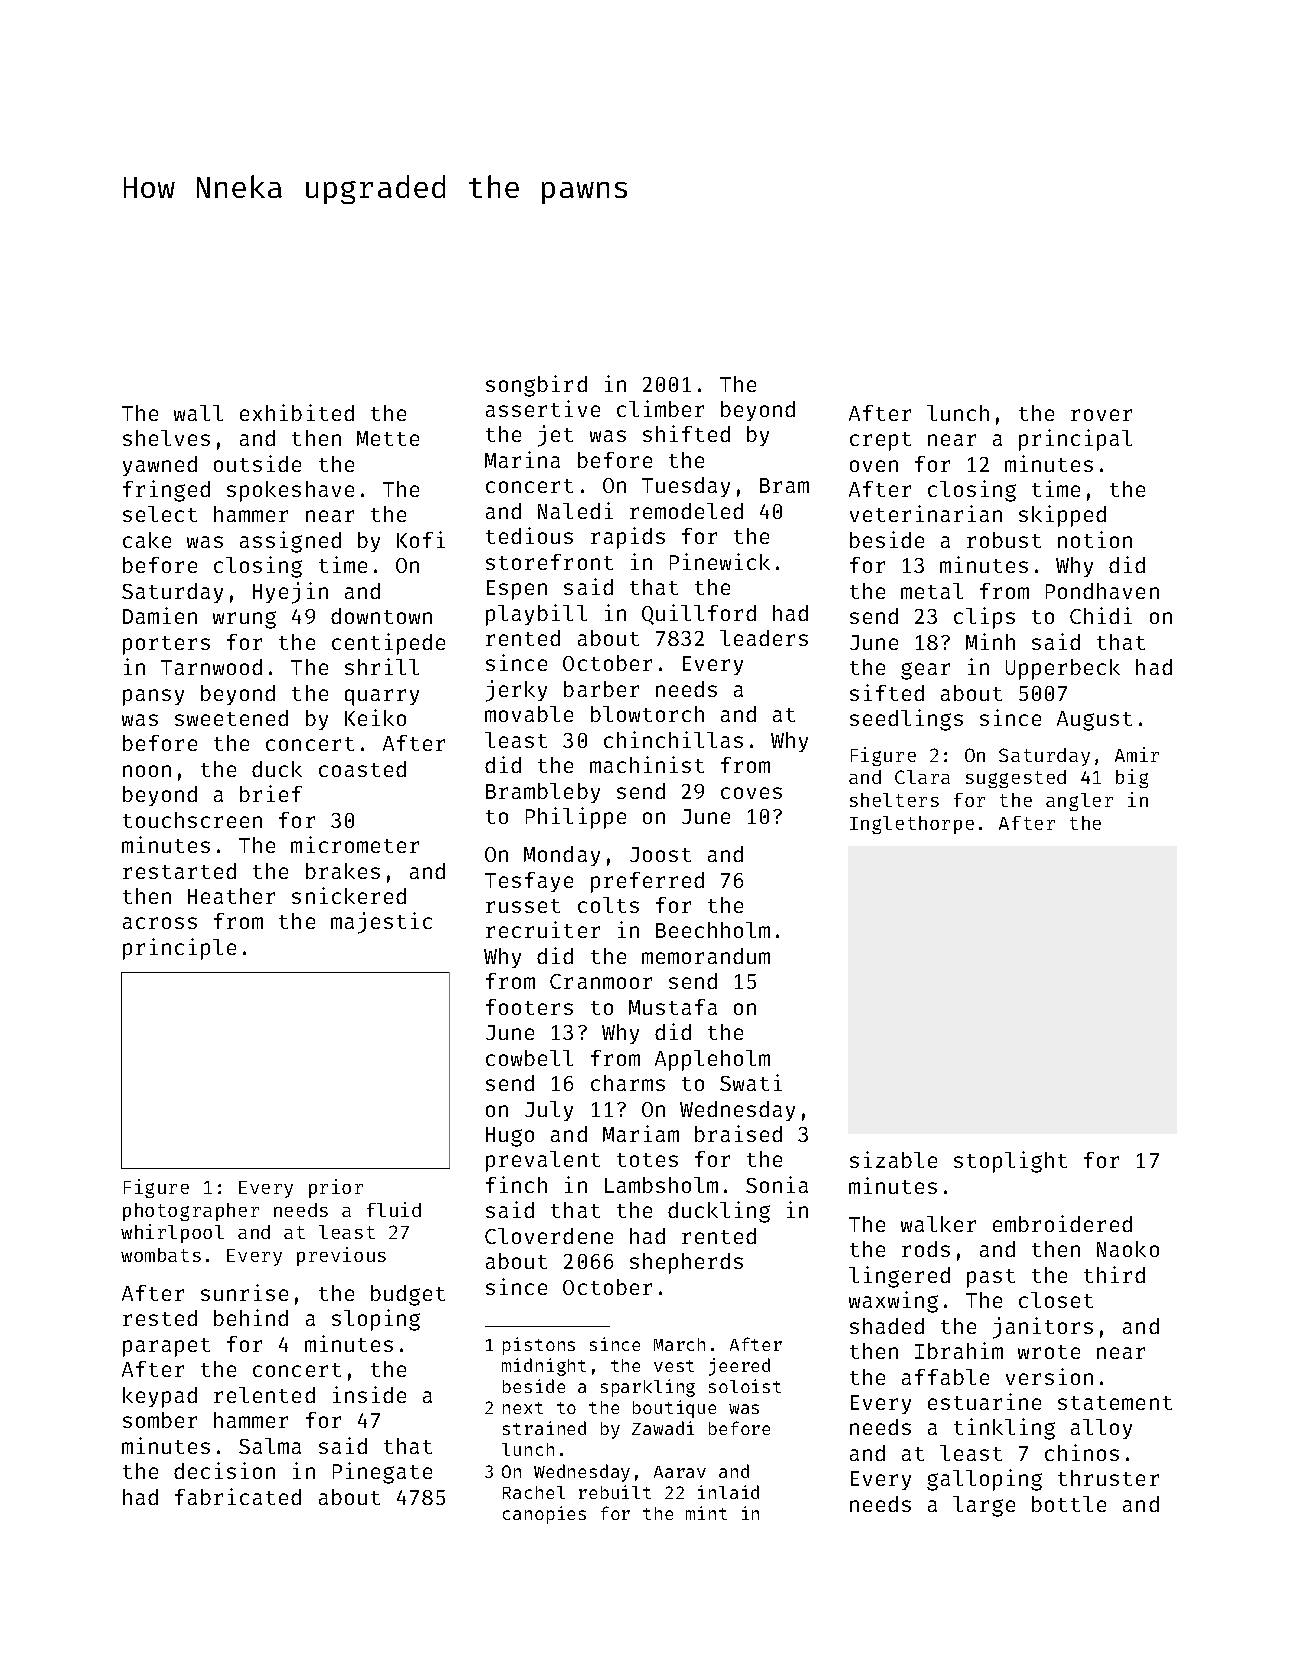  Describe the element at coordinates (381, 923) in the screenshot. I see `majestic` at that location.
